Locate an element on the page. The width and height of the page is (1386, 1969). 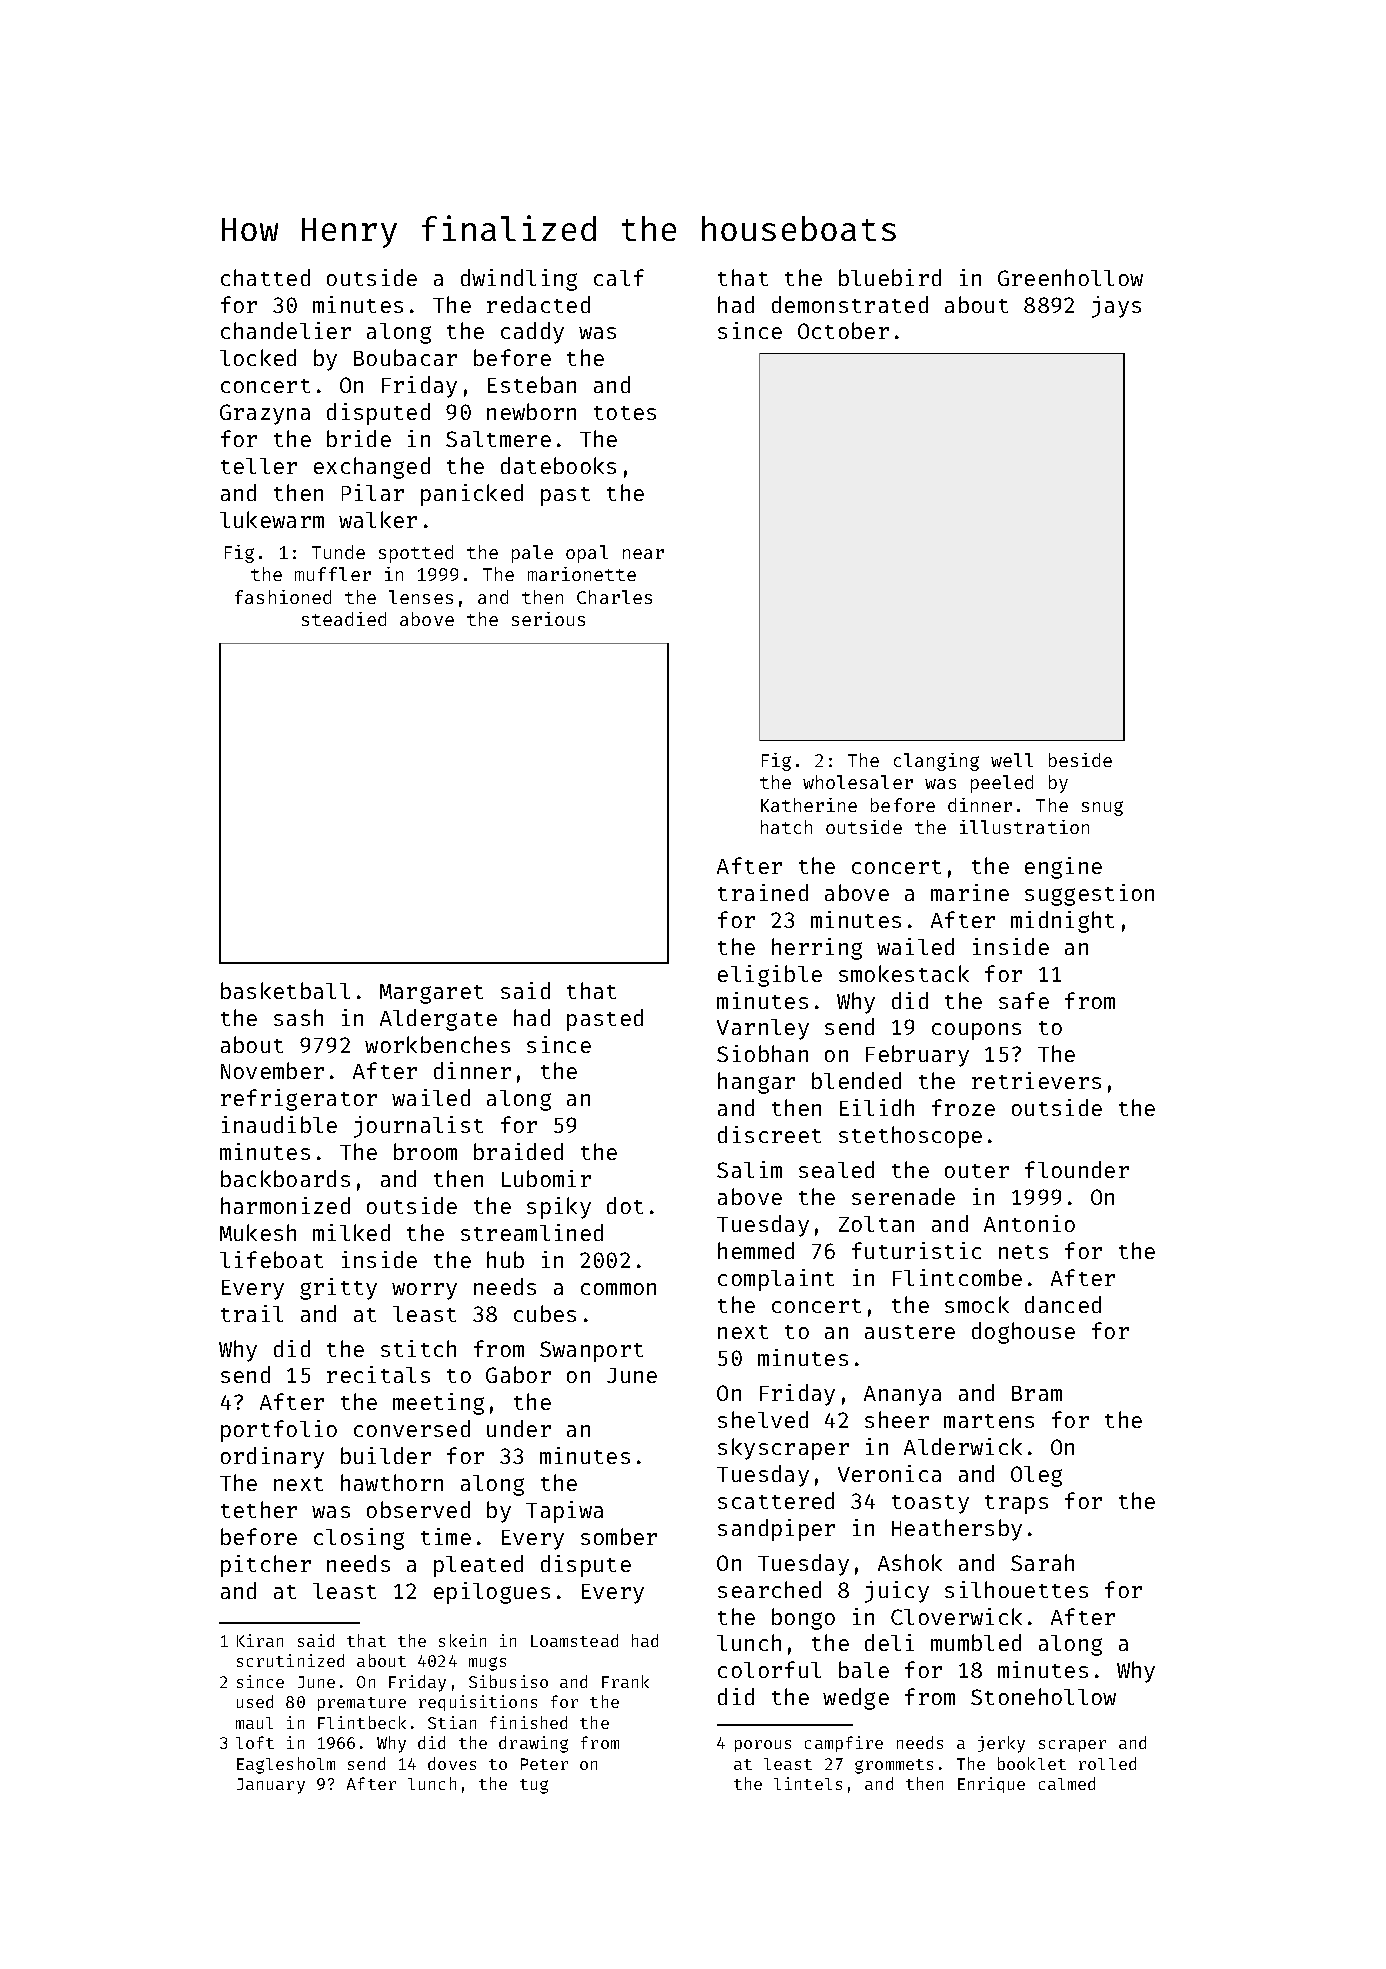
Bram is located at coordinates (1037, 1393).
